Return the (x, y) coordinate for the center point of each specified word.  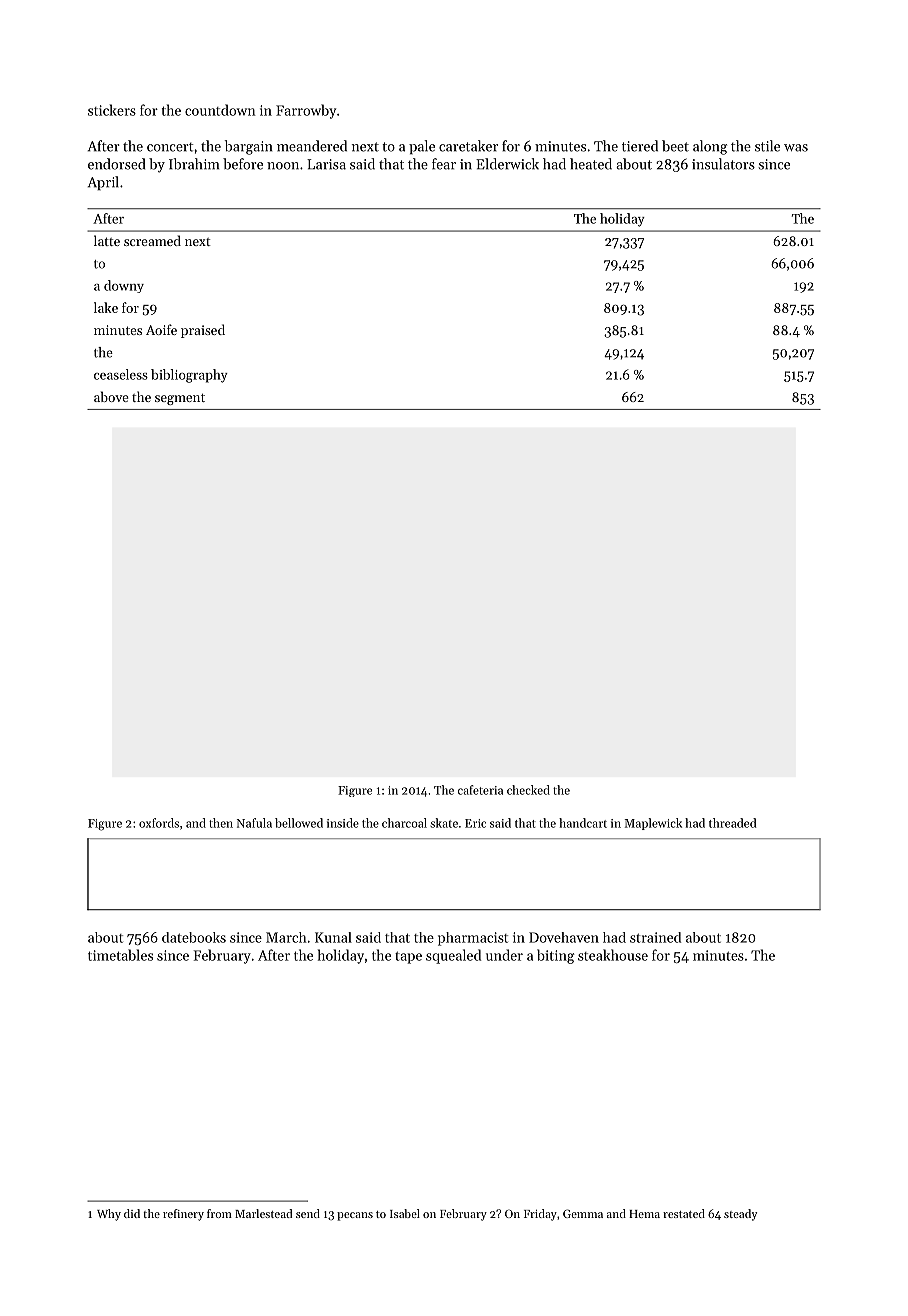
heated (591, 164)
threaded (732, 823)
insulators (723, 164)
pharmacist (473, 939)
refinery (183, 1215)
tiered (640, 146)
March (286, 937)
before (243, 164)
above (111, 396)
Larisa (326, 164)
